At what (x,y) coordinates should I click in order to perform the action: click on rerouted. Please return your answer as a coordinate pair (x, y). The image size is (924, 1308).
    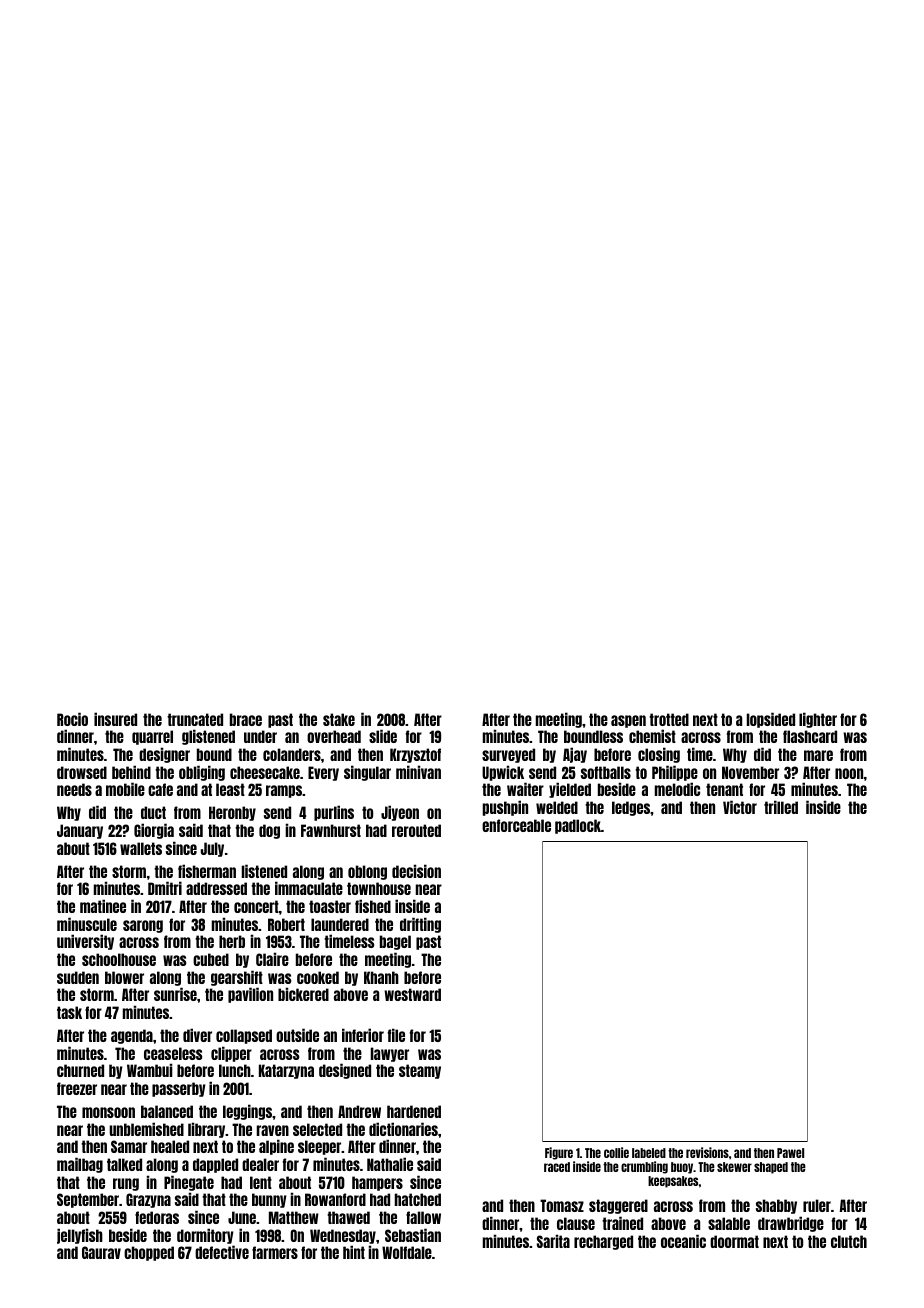
    Looking at the image, I should click on (416, 830).
